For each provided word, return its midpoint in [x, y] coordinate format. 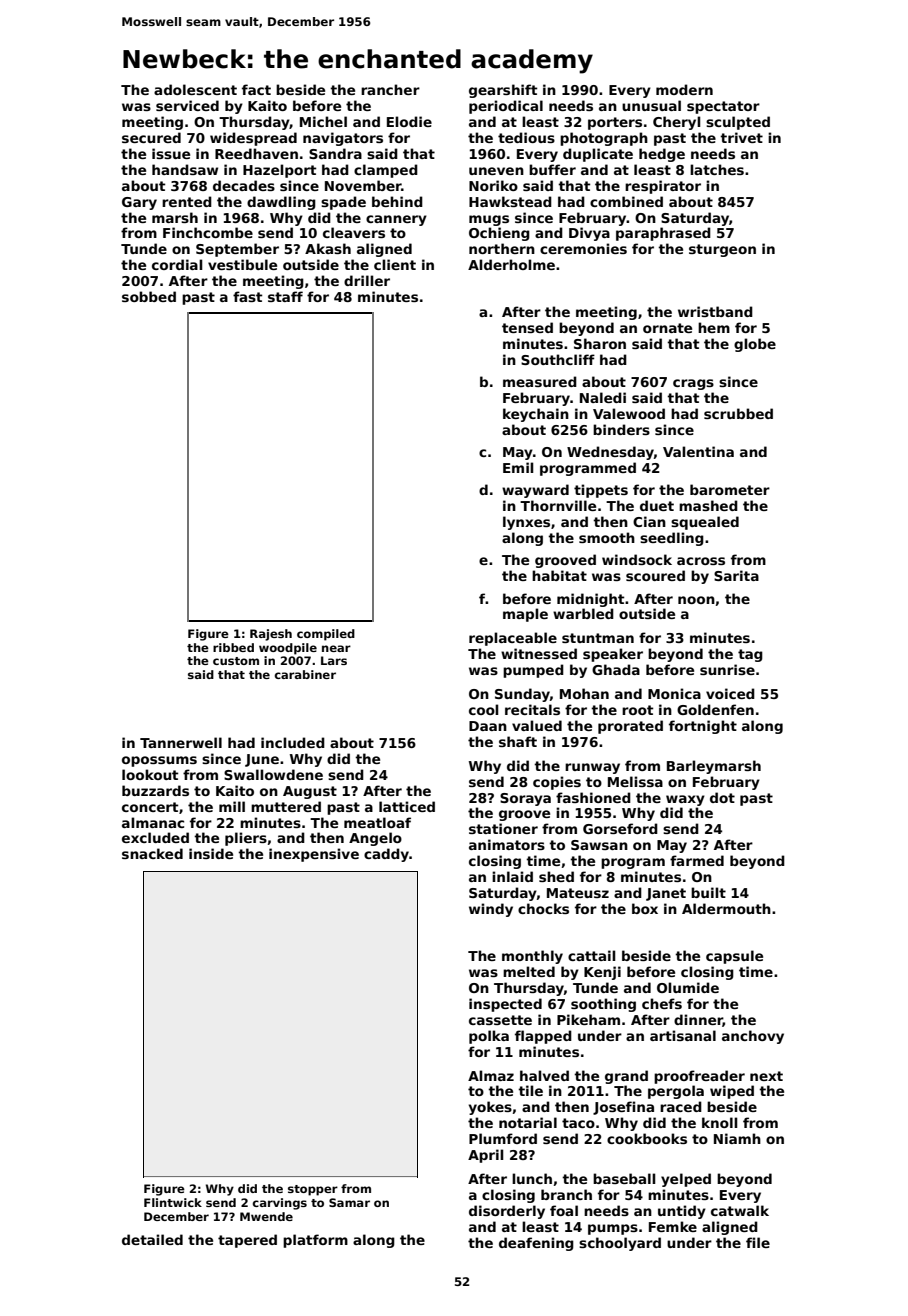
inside [211, 853]
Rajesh [271, 635]
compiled [326, 635]
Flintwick [173, 1202]
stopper [313, 1190]
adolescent [195, 89]
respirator [663, 187]
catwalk [740, 1210]
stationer [503, 828]
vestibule [242, 264]
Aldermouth [726, 908]
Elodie [409, 121]
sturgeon [722, 250]
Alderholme [511, 264]
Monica [674, 693]
